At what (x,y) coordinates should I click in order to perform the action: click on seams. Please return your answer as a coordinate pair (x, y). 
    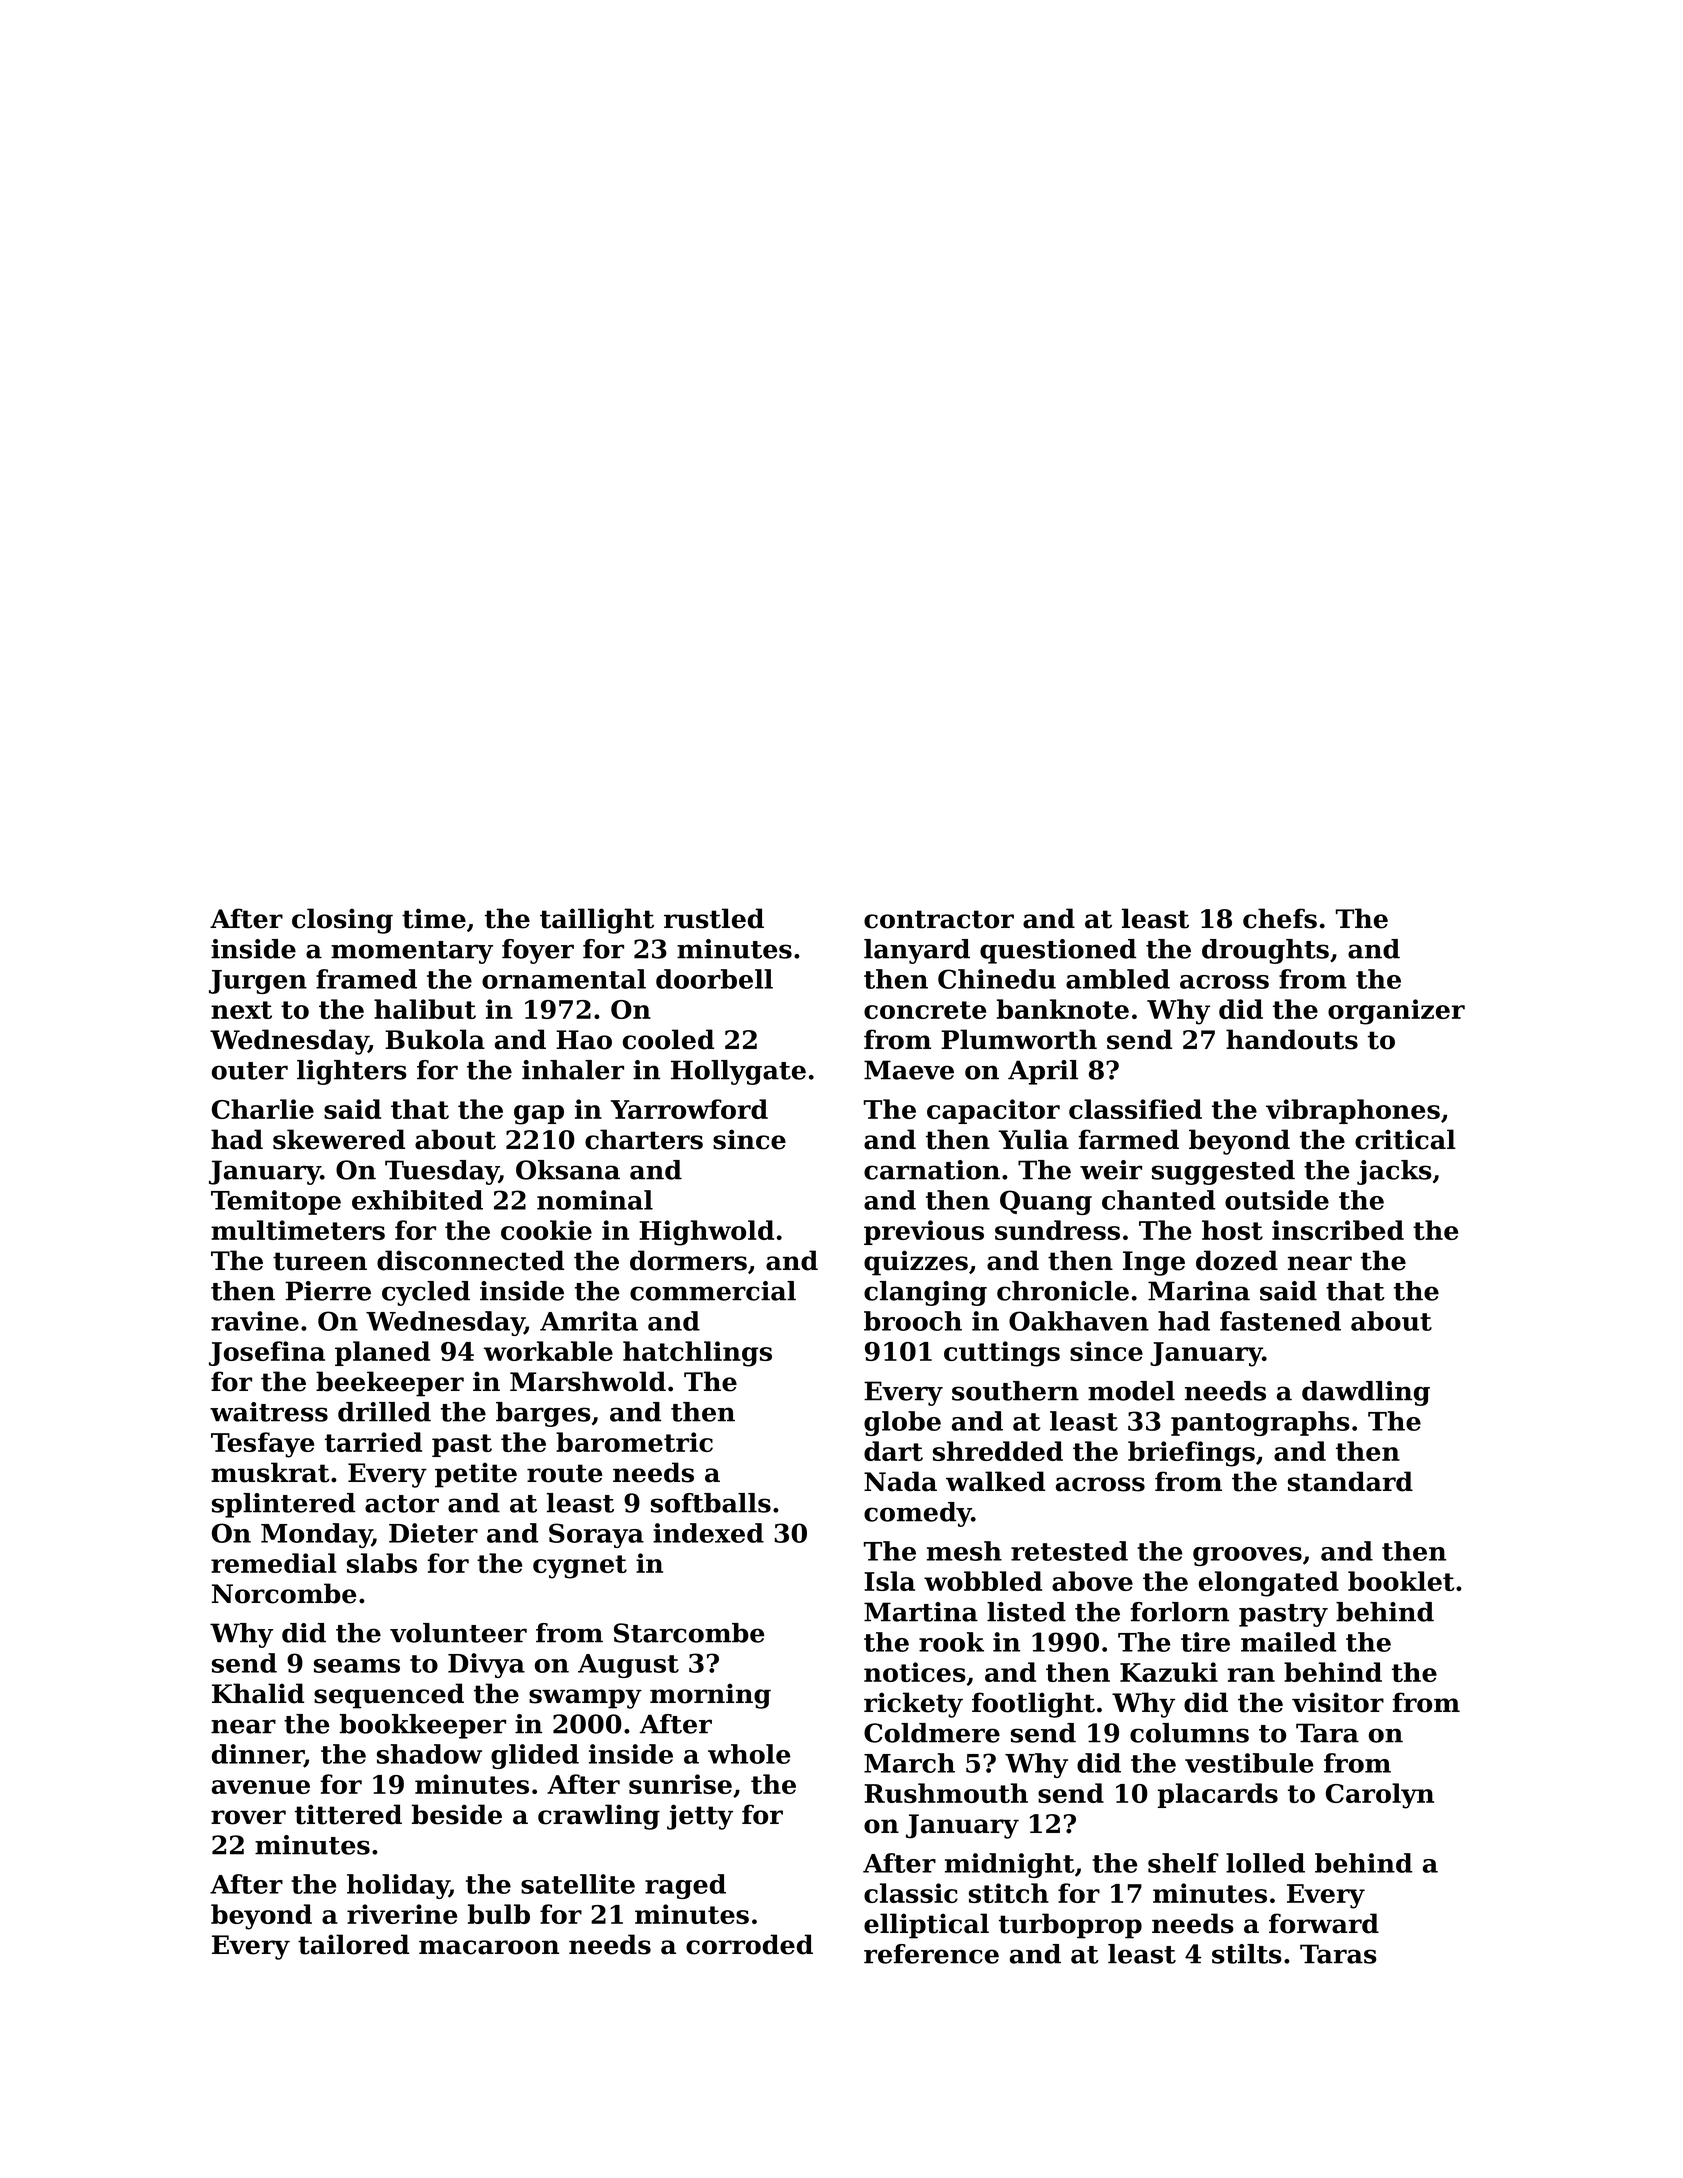
    Looking at the image, I should click on (357, 1666).
